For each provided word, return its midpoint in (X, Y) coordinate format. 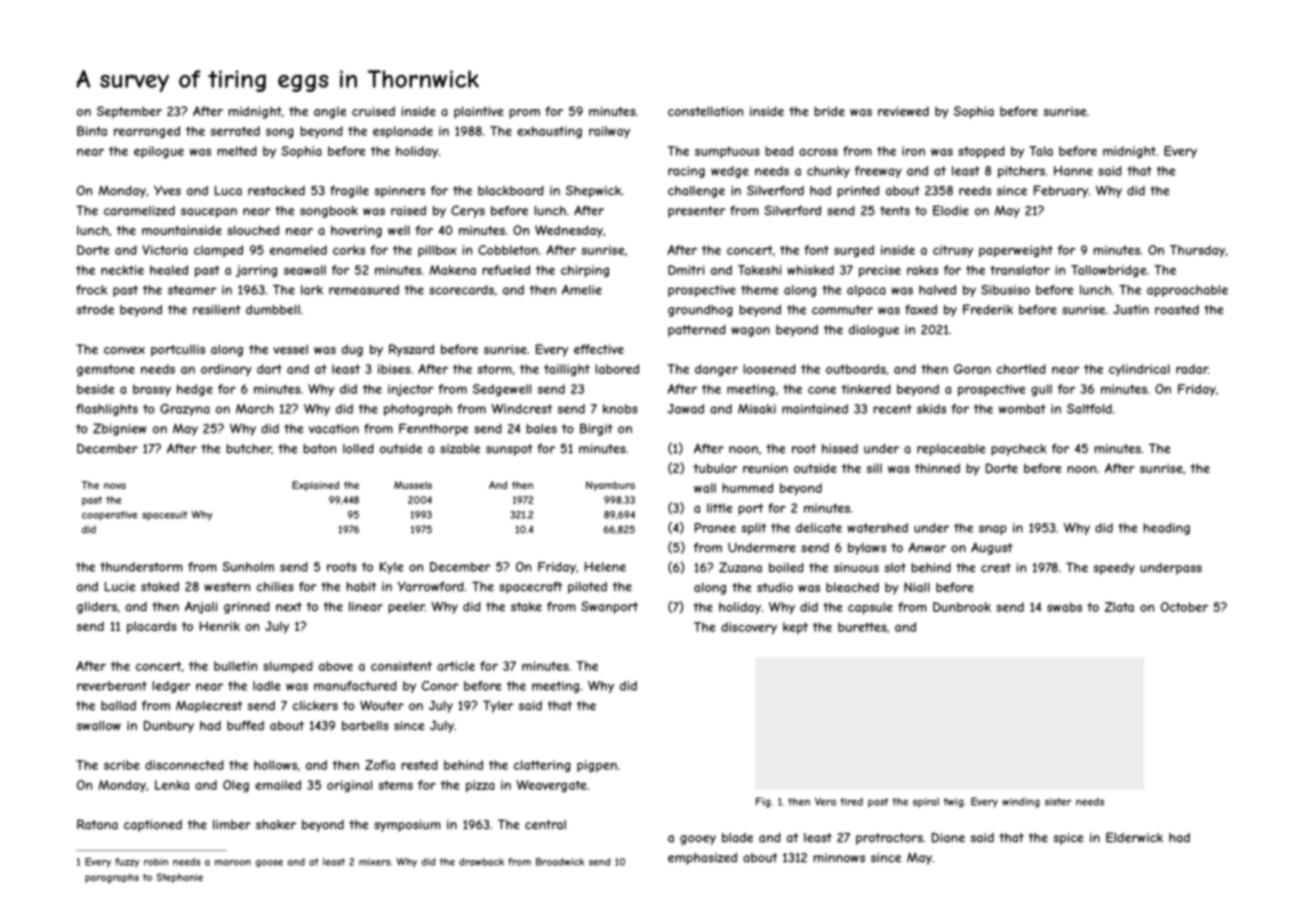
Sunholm (248, 567)
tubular (715, 468)
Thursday (1198, 251)
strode (95, 310)
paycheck (1019, 450)
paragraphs (112, 878)
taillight (567, 370)
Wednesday (569, 231)
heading (1166, 529)
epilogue (159, 152)
